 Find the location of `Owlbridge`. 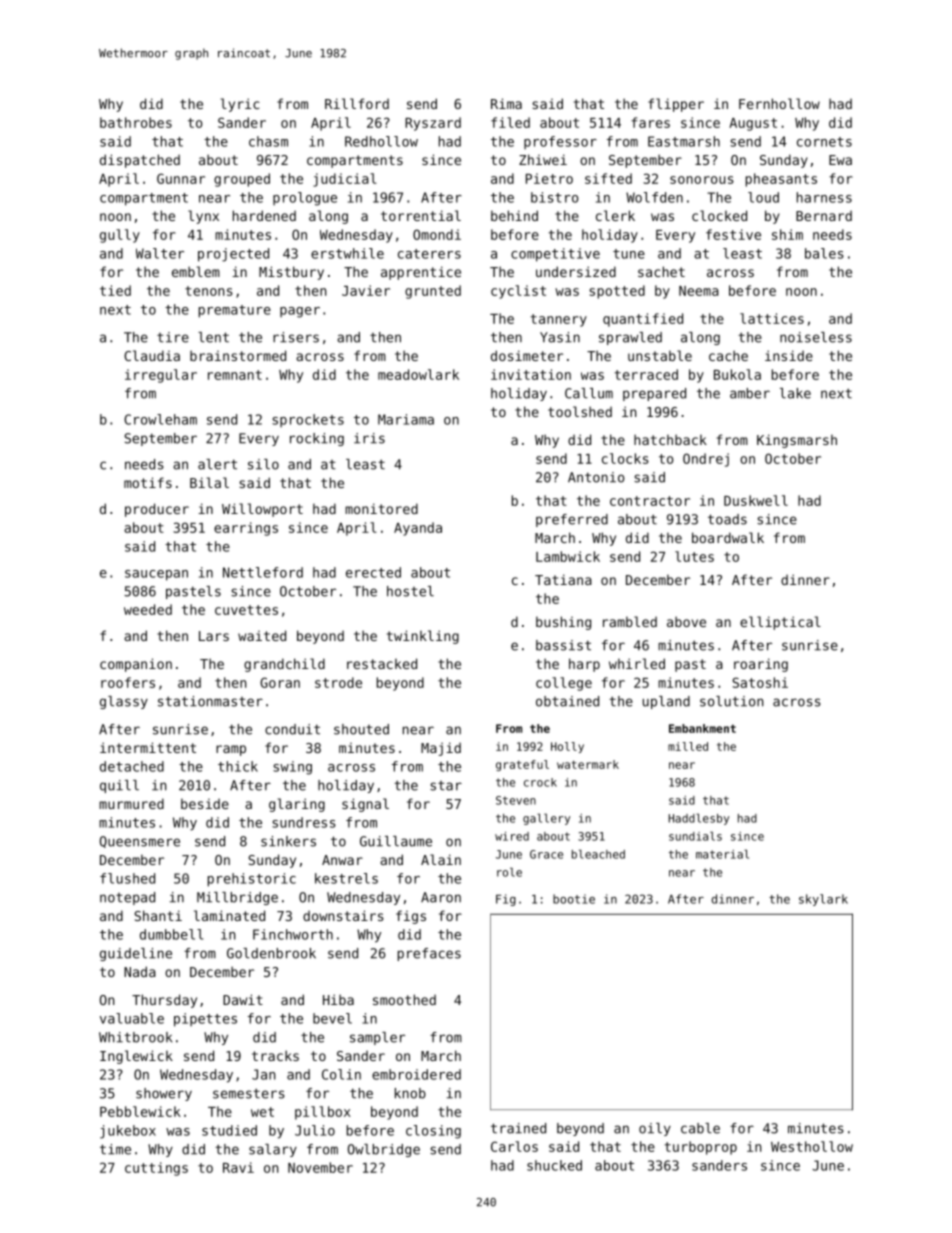

Owlbridge is located at coordinates (384, 1150).
